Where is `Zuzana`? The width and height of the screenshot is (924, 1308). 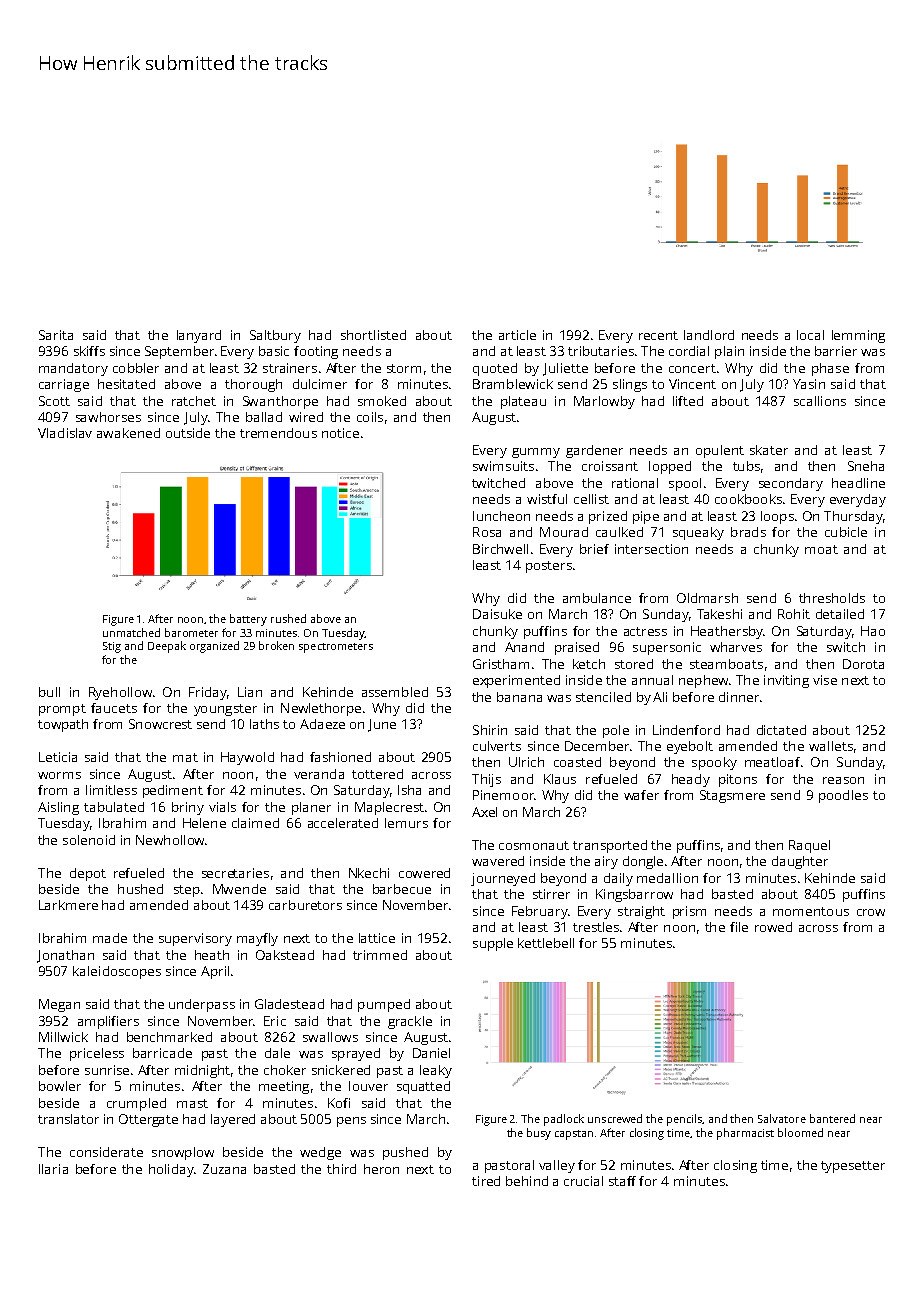 Zuzana is located at coordinates (224, 1169).
